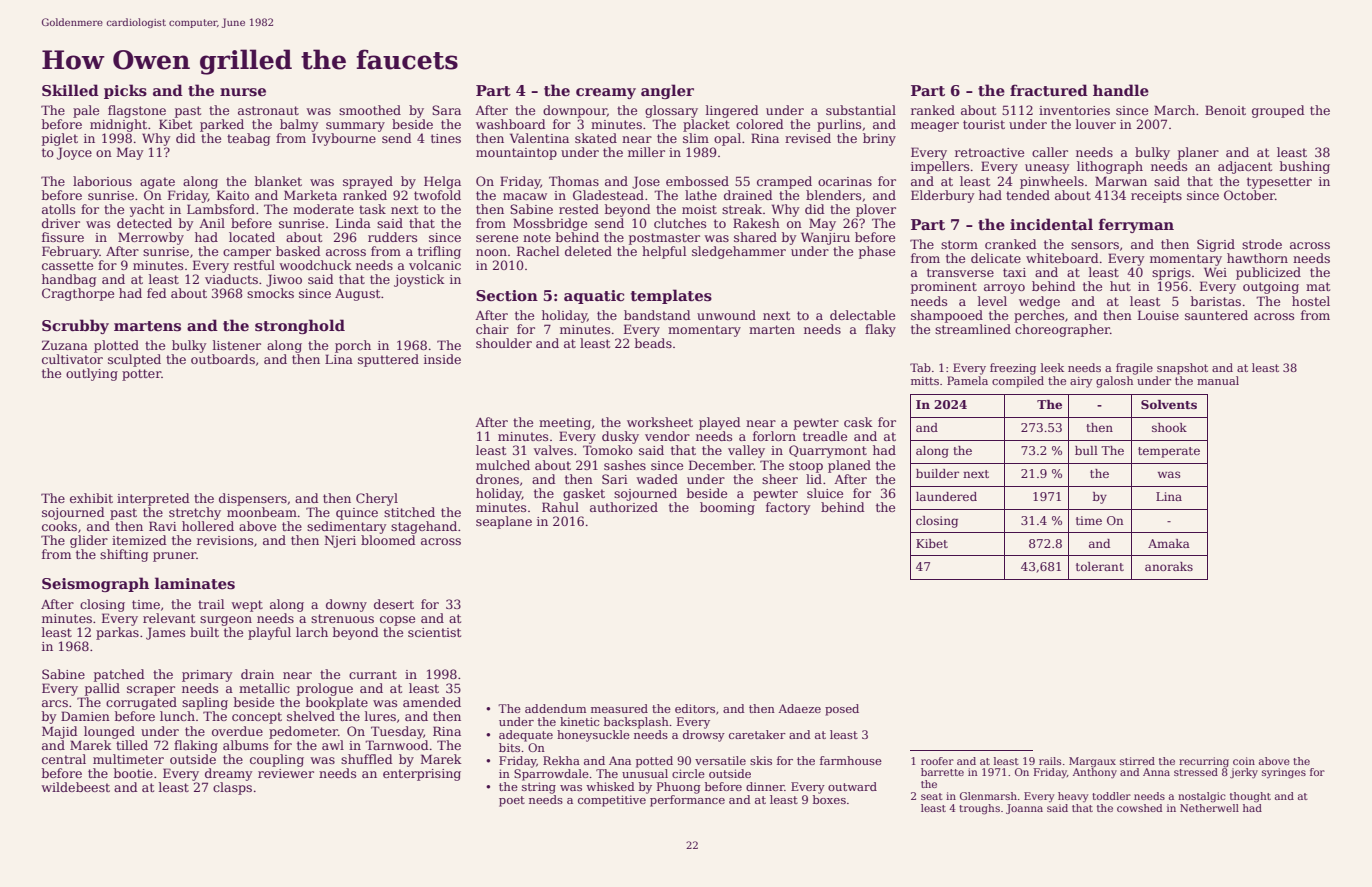 The height and width of the screenshot is (887, 1372). Describe the element at coordinates (225, 540) in the screenshot. I see `revisions` at that location.
